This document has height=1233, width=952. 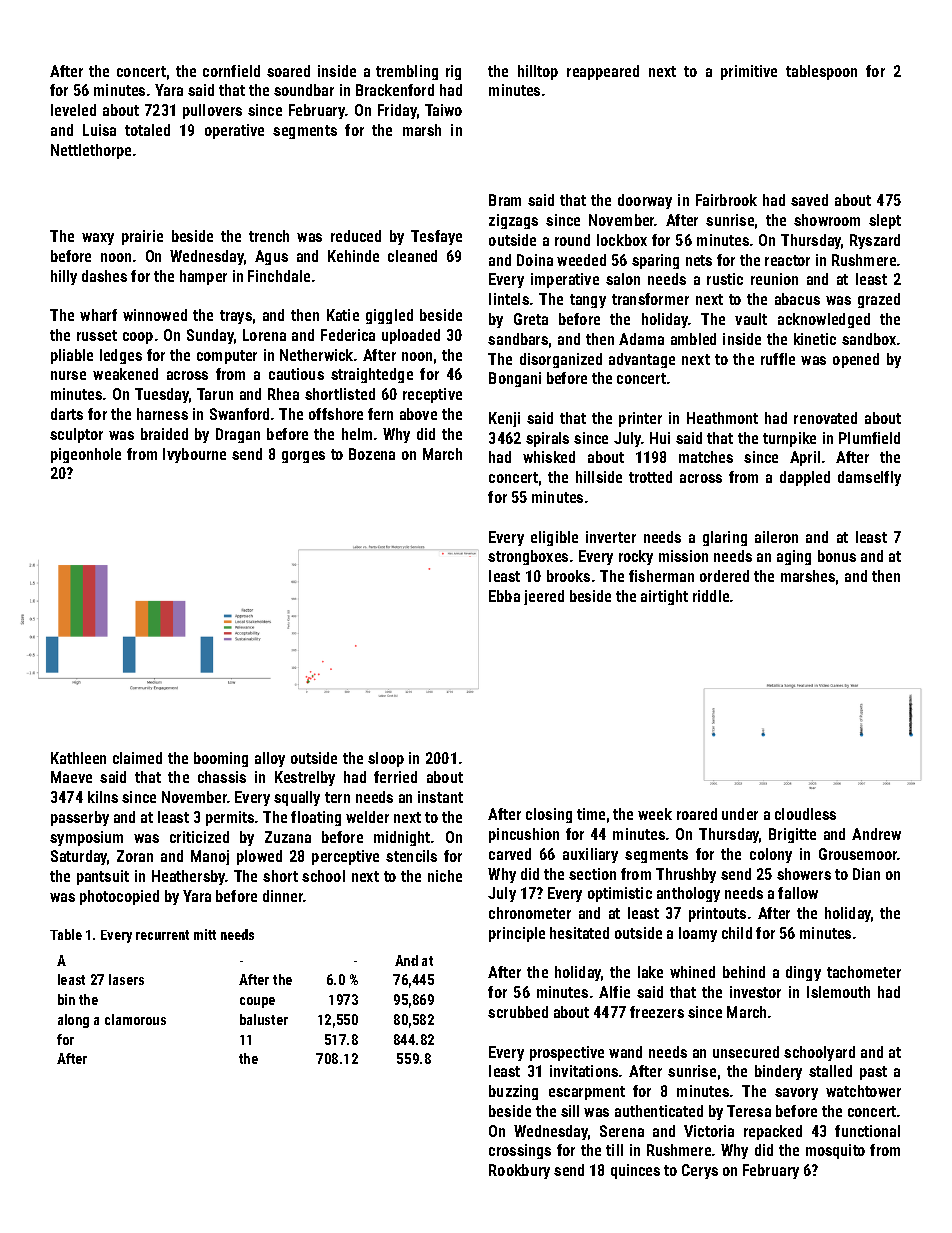 What do you see at coordinates (203, 277) in the document?
I see `hamper` at bounding box center [203, 277].
